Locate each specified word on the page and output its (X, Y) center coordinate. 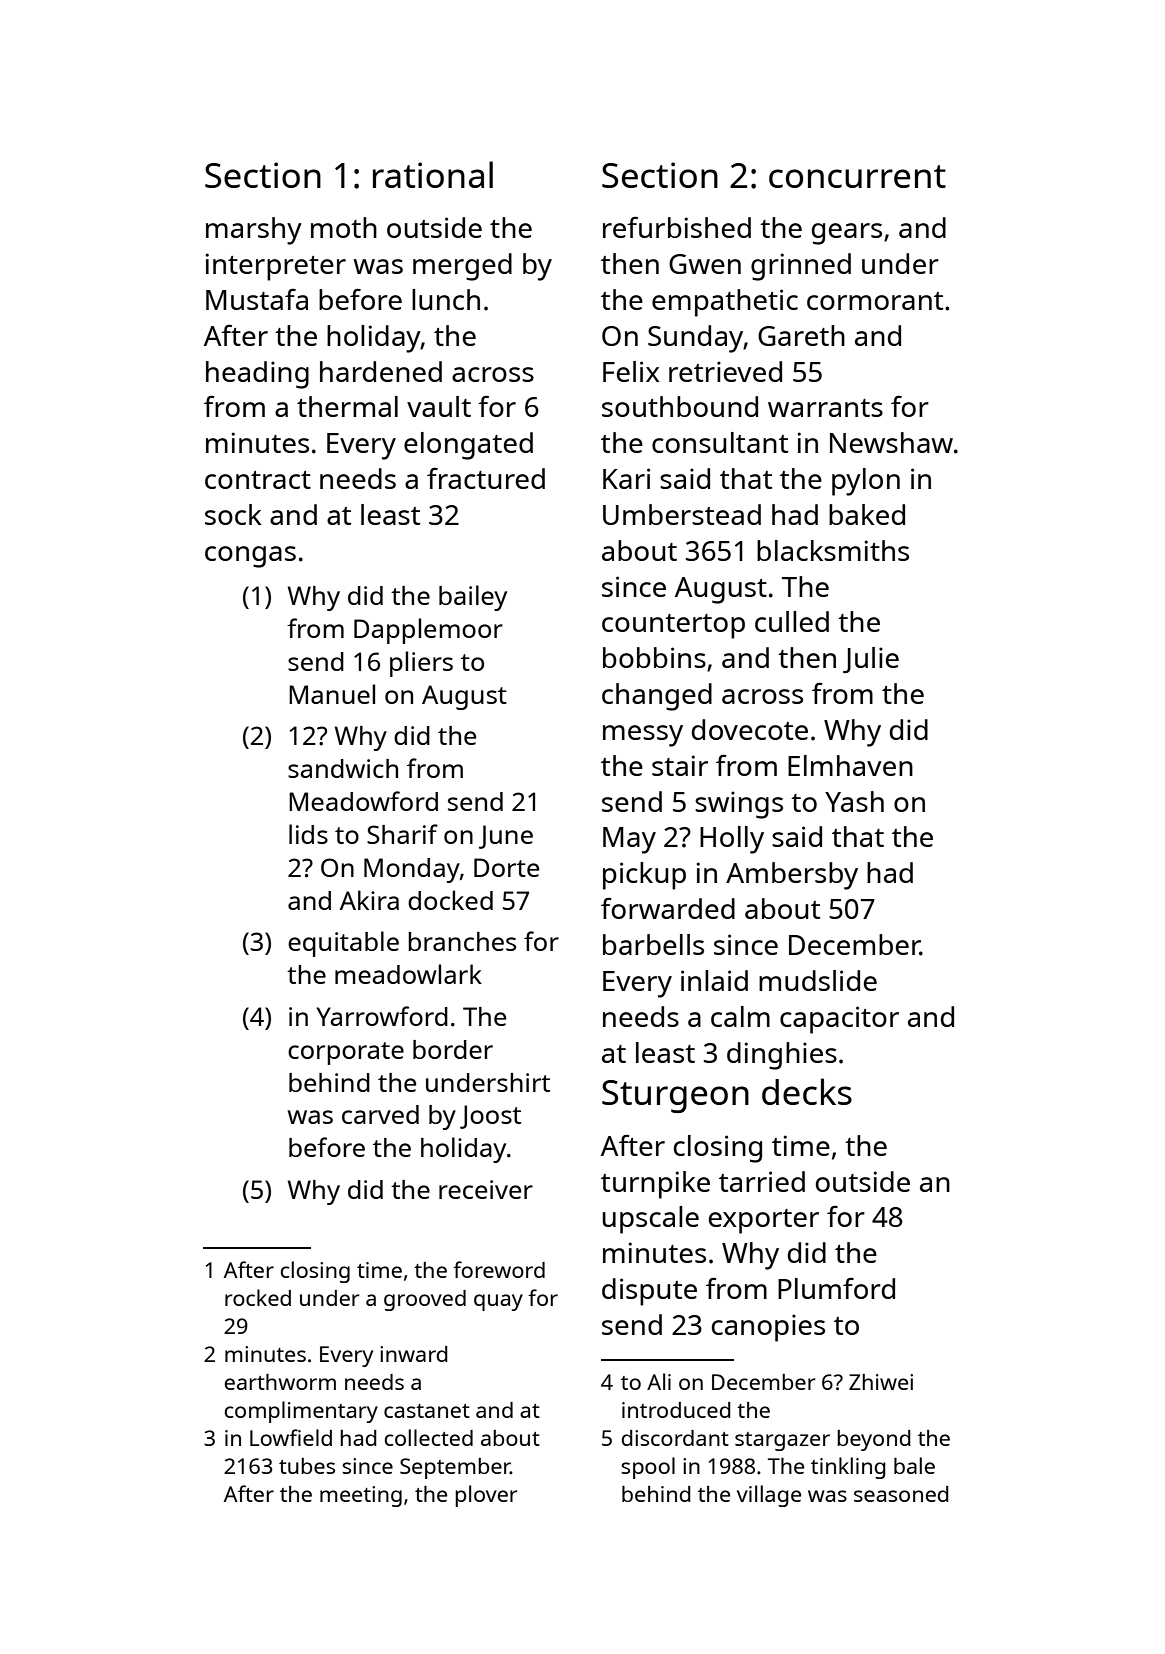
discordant (675, 1438)
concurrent (857, 176)
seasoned (901, 1494)
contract (258, 480)
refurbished (677, 227)
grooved (425, 1300)
